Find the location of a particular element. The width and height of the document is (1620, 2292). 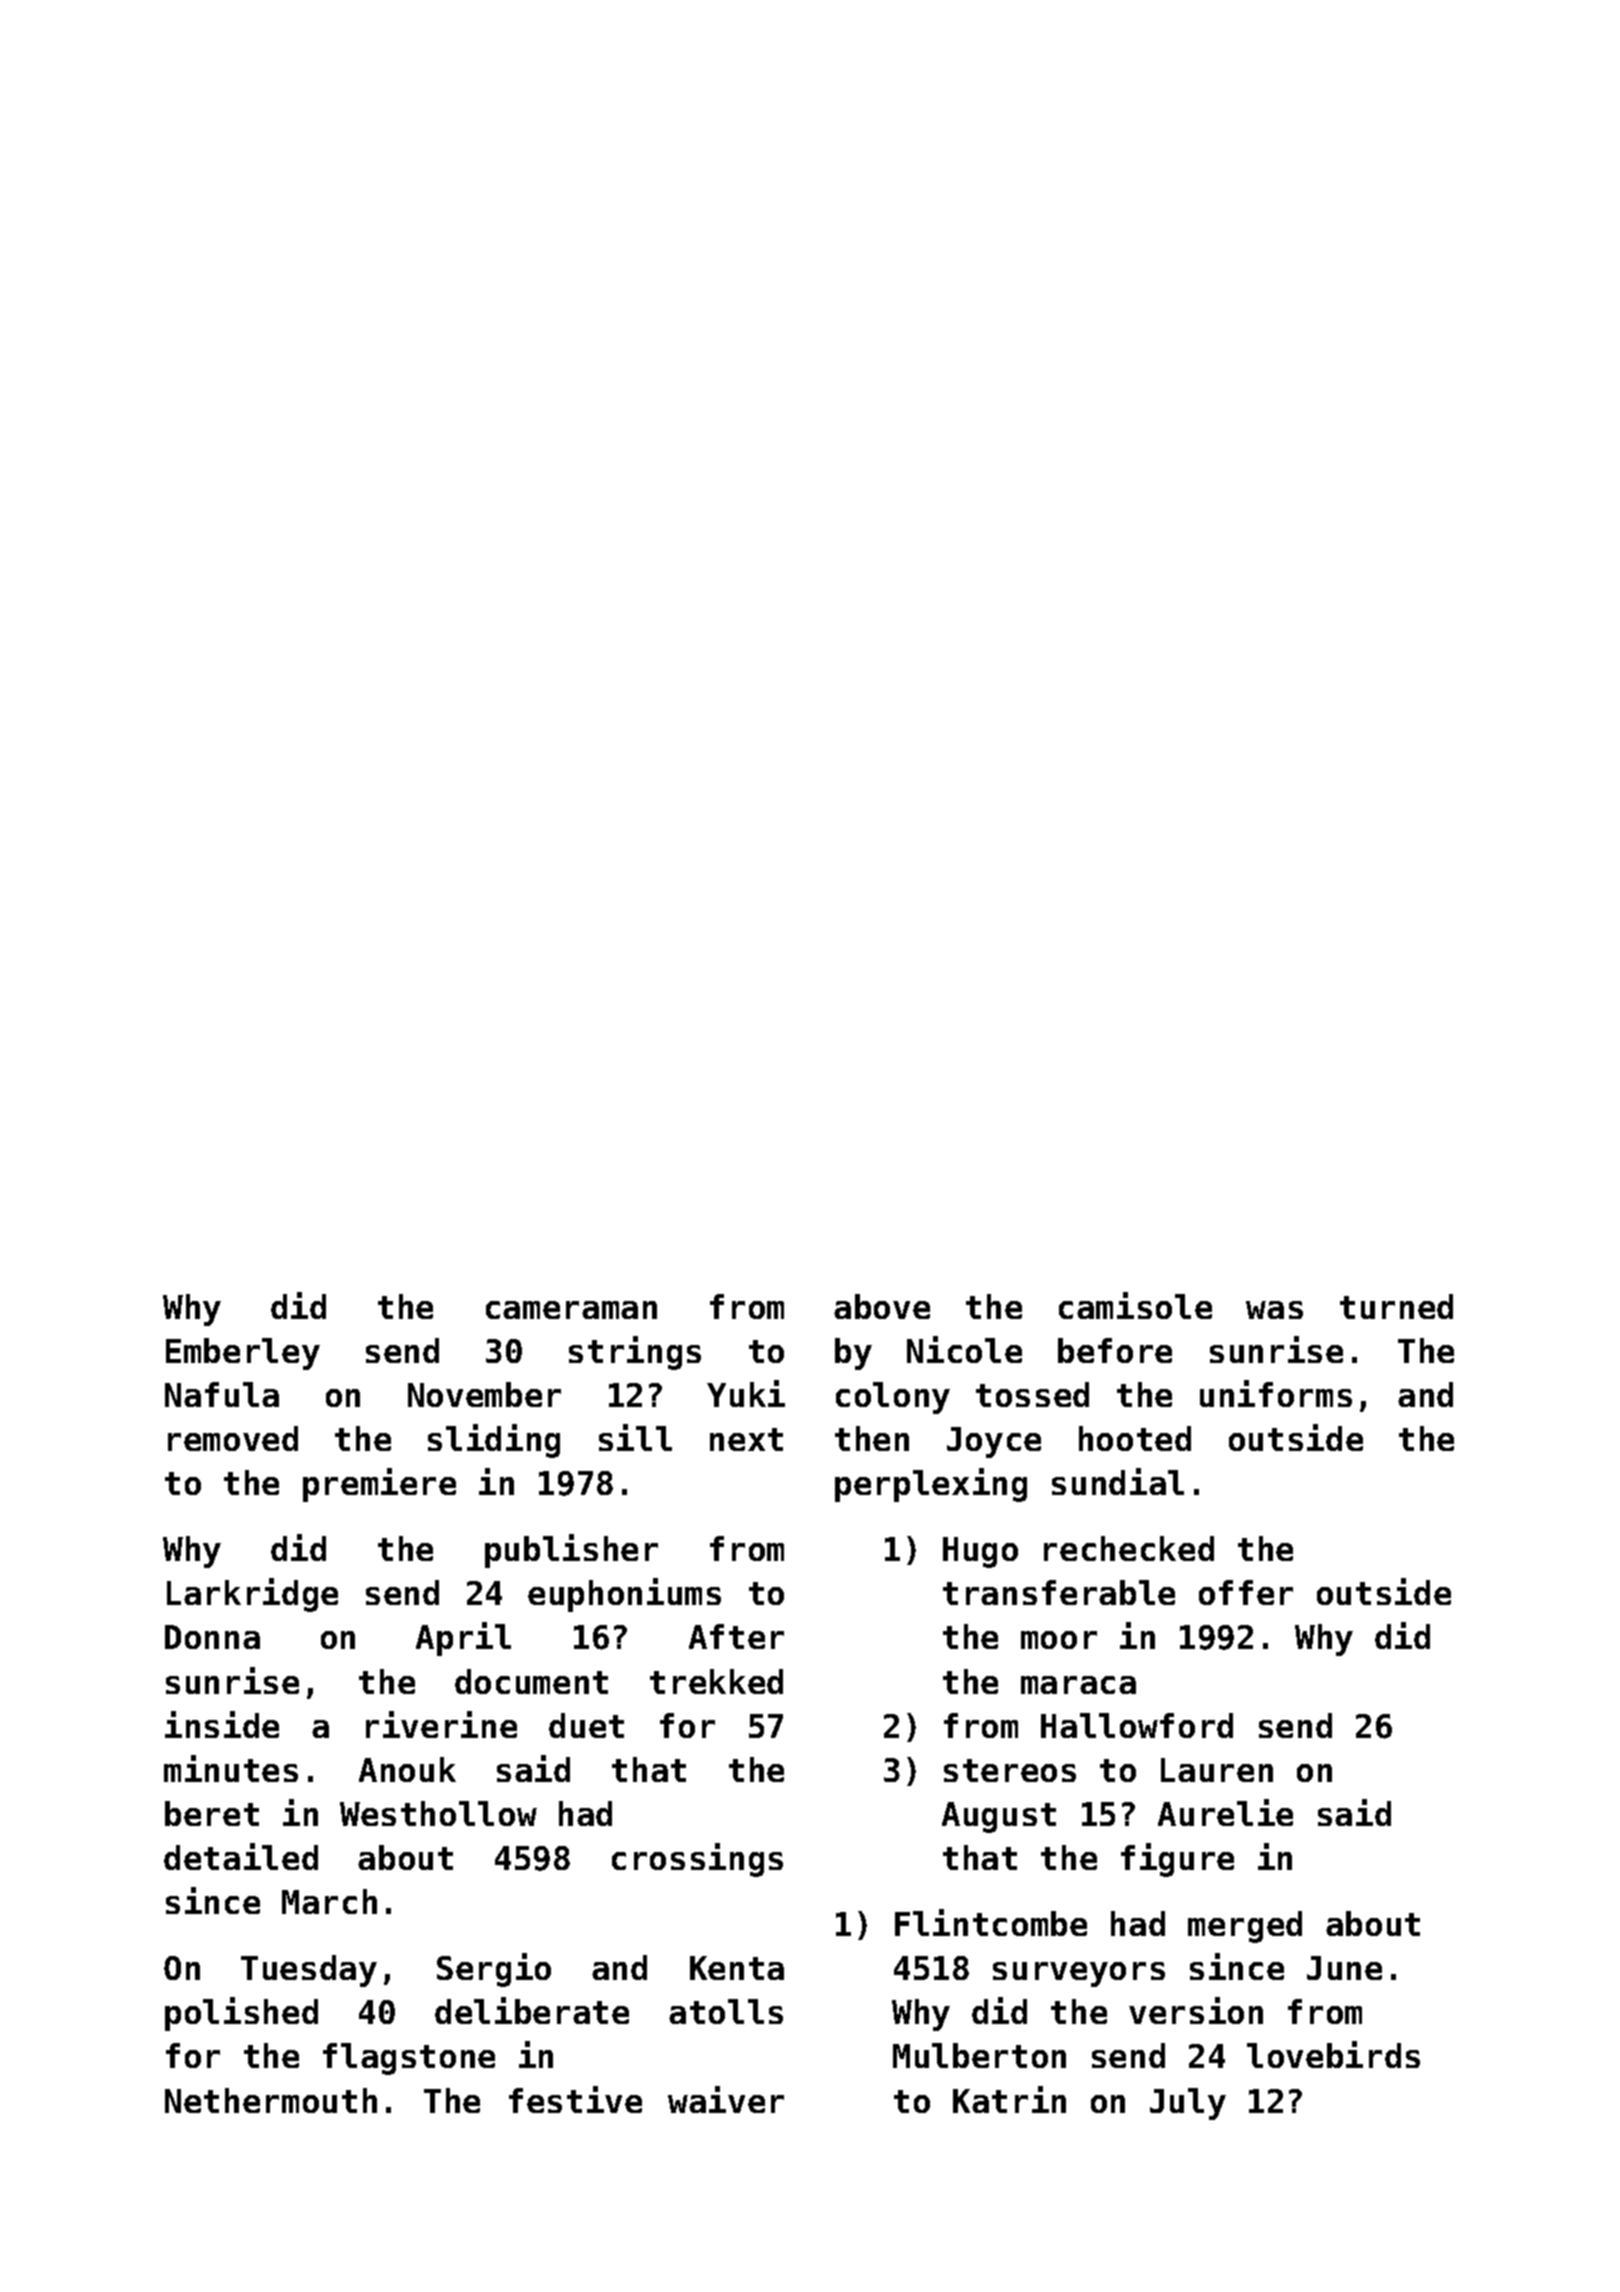

above is located at coordinates (882, 1306).
